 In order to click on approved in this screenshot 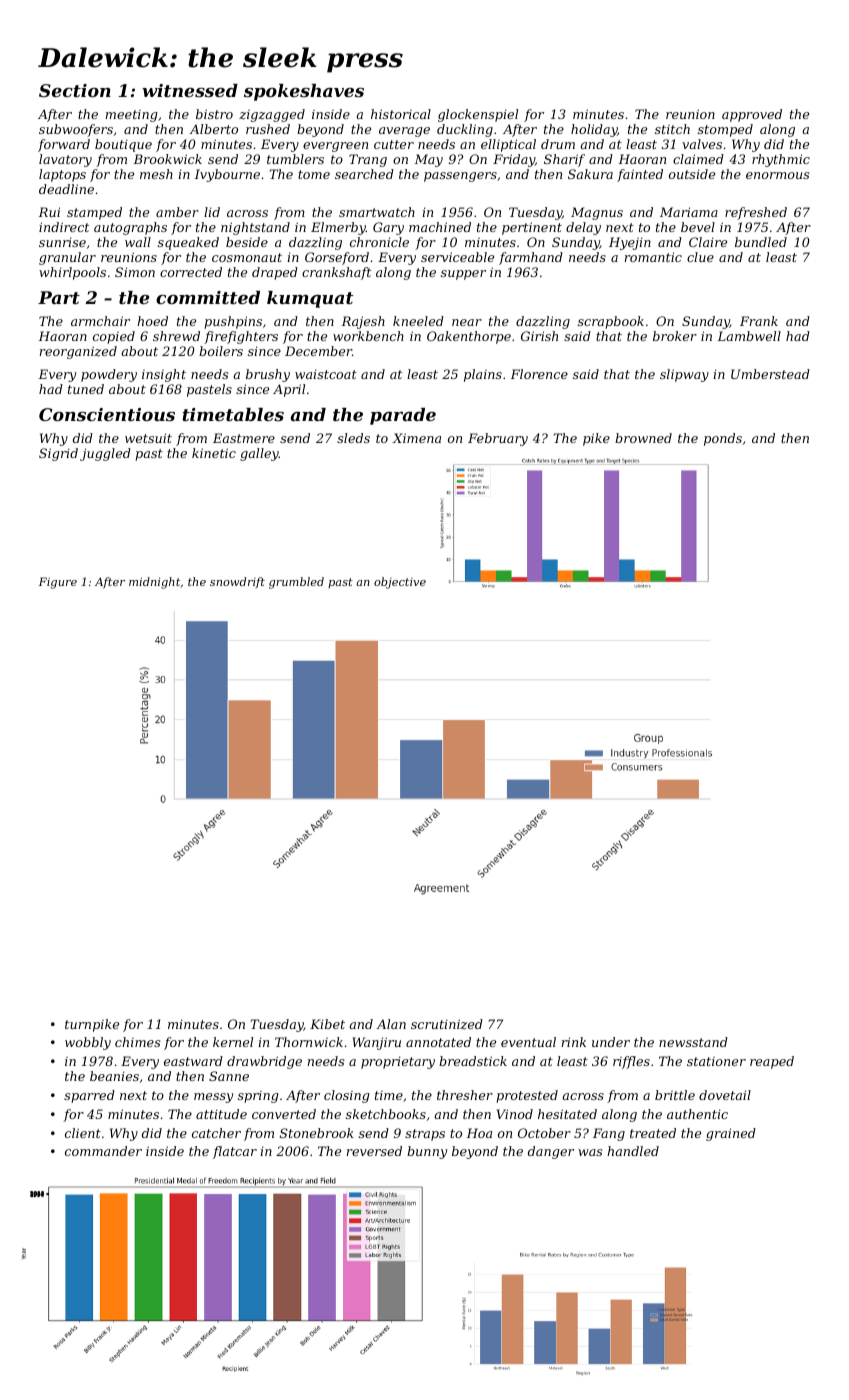, I will do `click(752, 115)`.
